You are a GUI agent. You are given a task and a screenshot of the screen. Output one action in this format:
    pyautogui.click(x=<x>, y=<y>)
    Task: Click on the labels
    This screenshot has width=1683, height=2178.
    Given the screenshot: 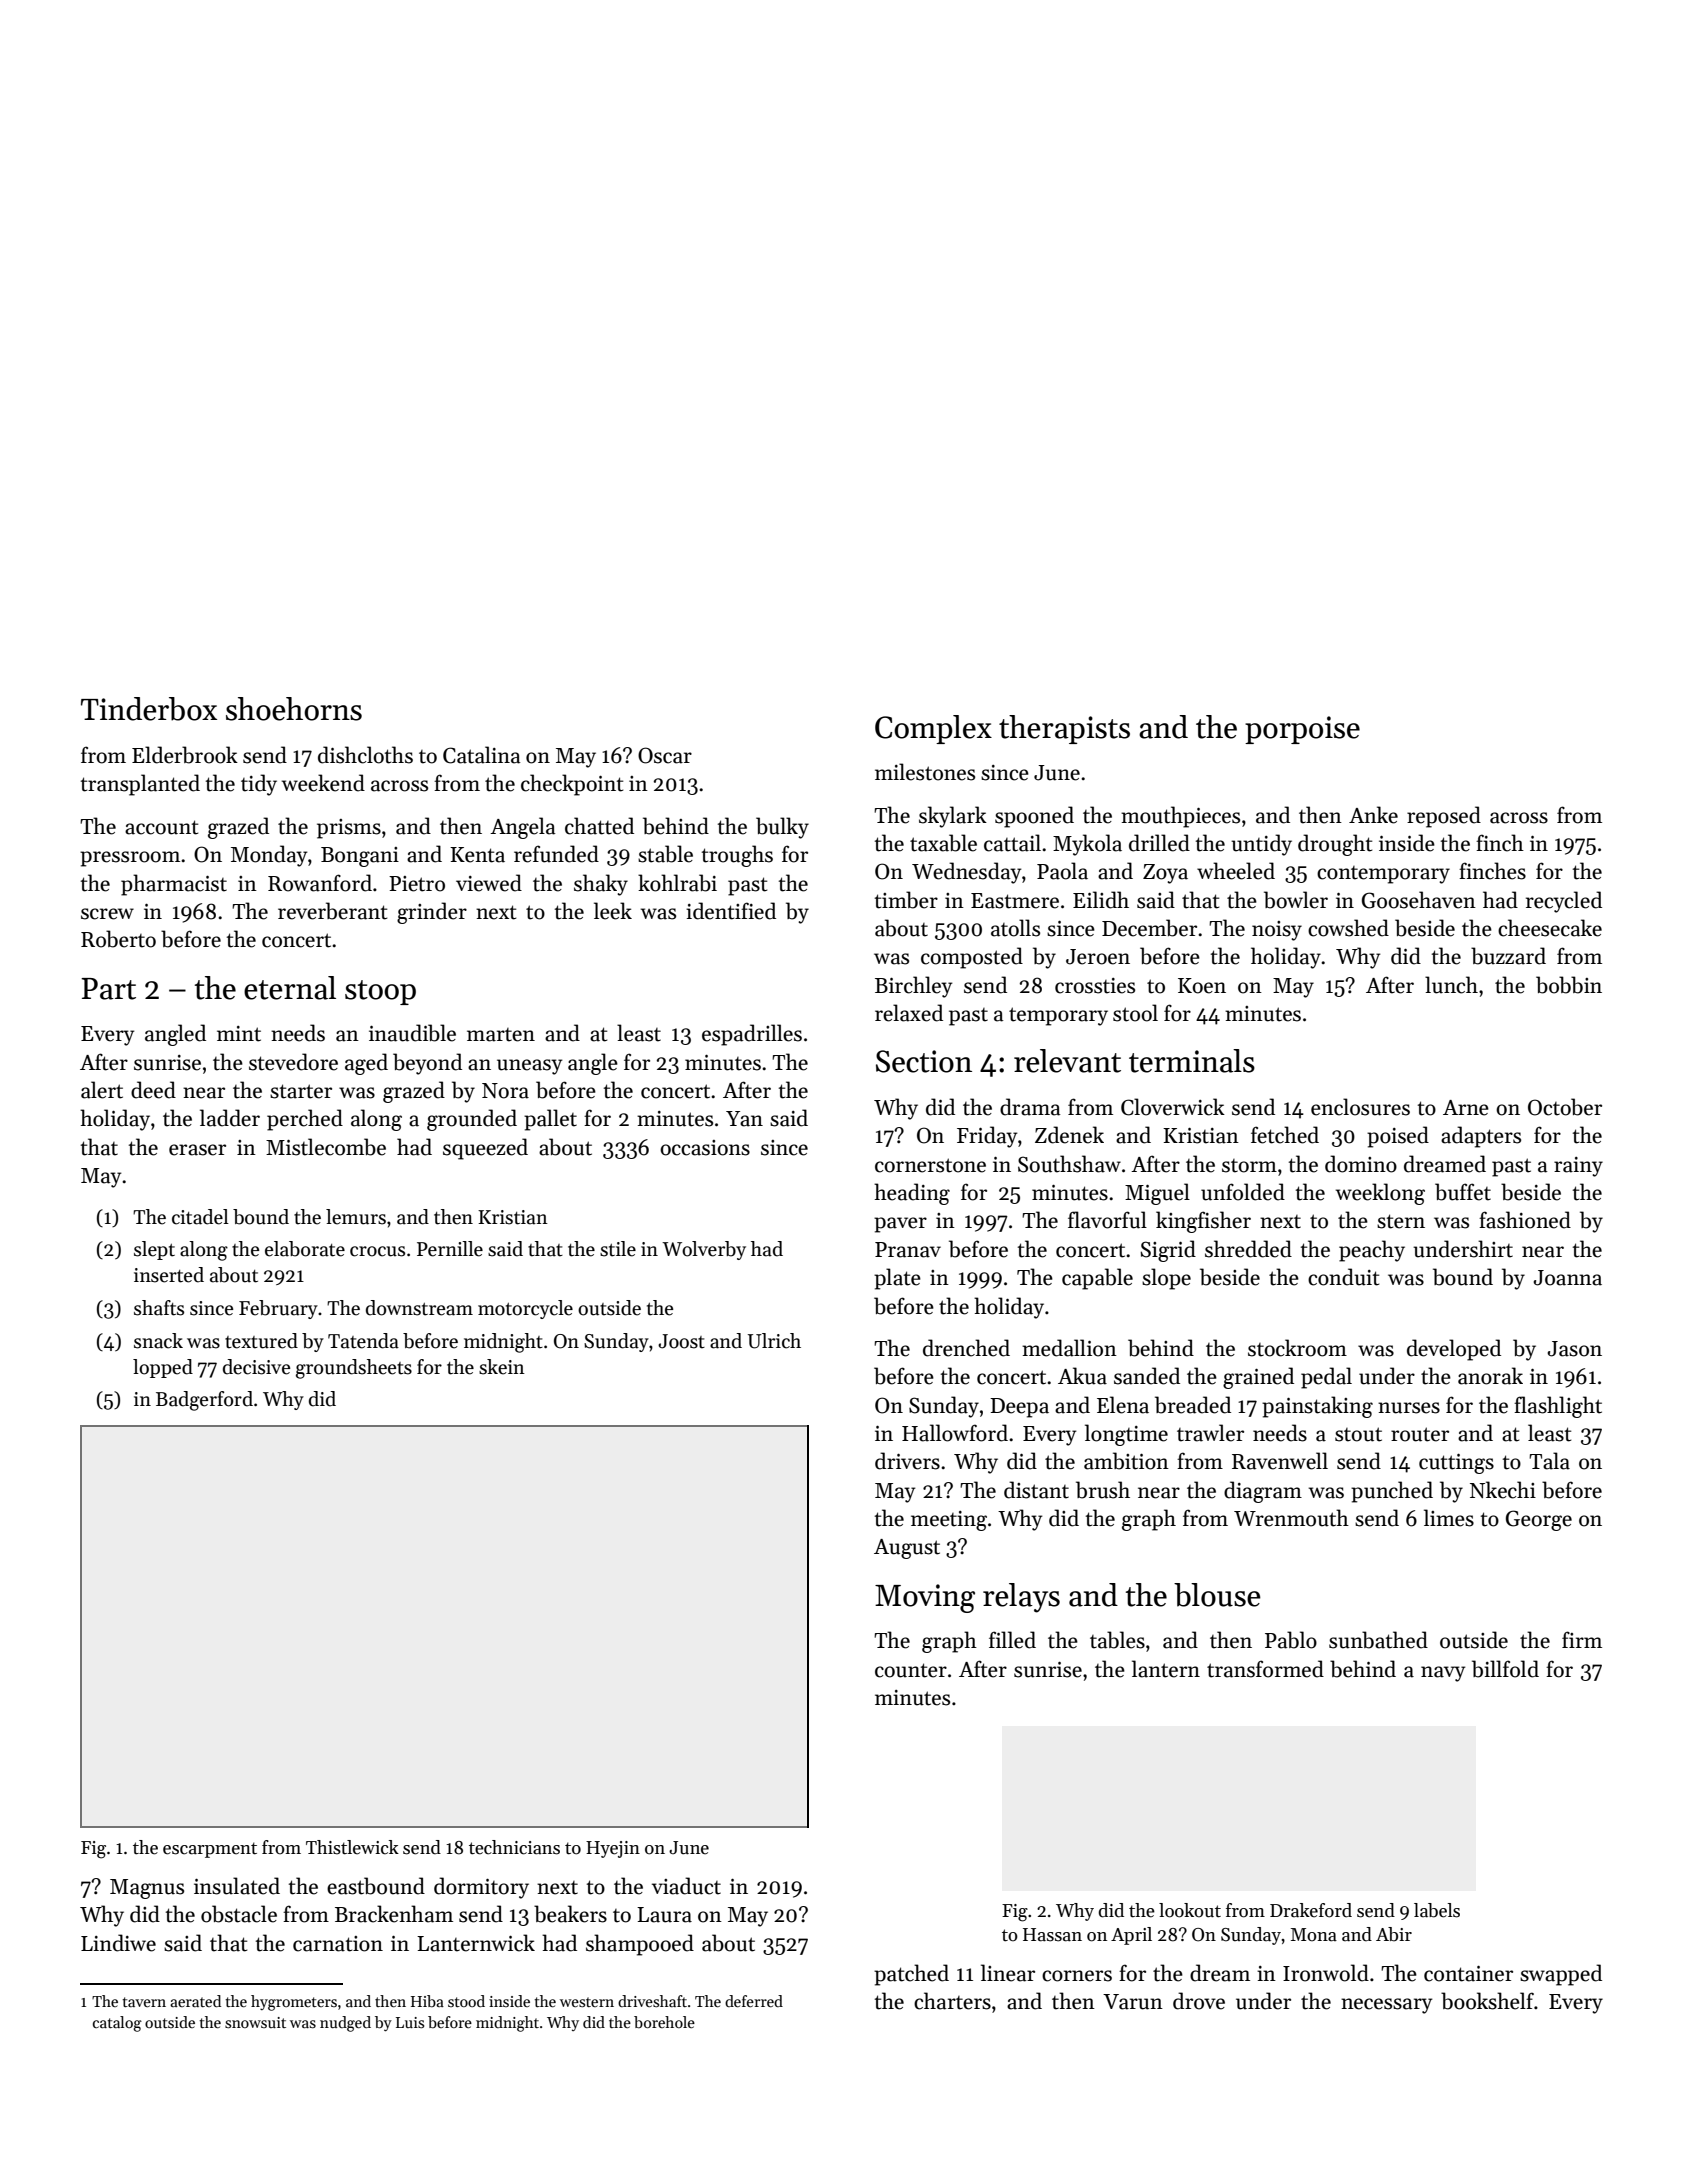 What is the action you would take?
    pyautogui.click(x=1437, y=1910)
